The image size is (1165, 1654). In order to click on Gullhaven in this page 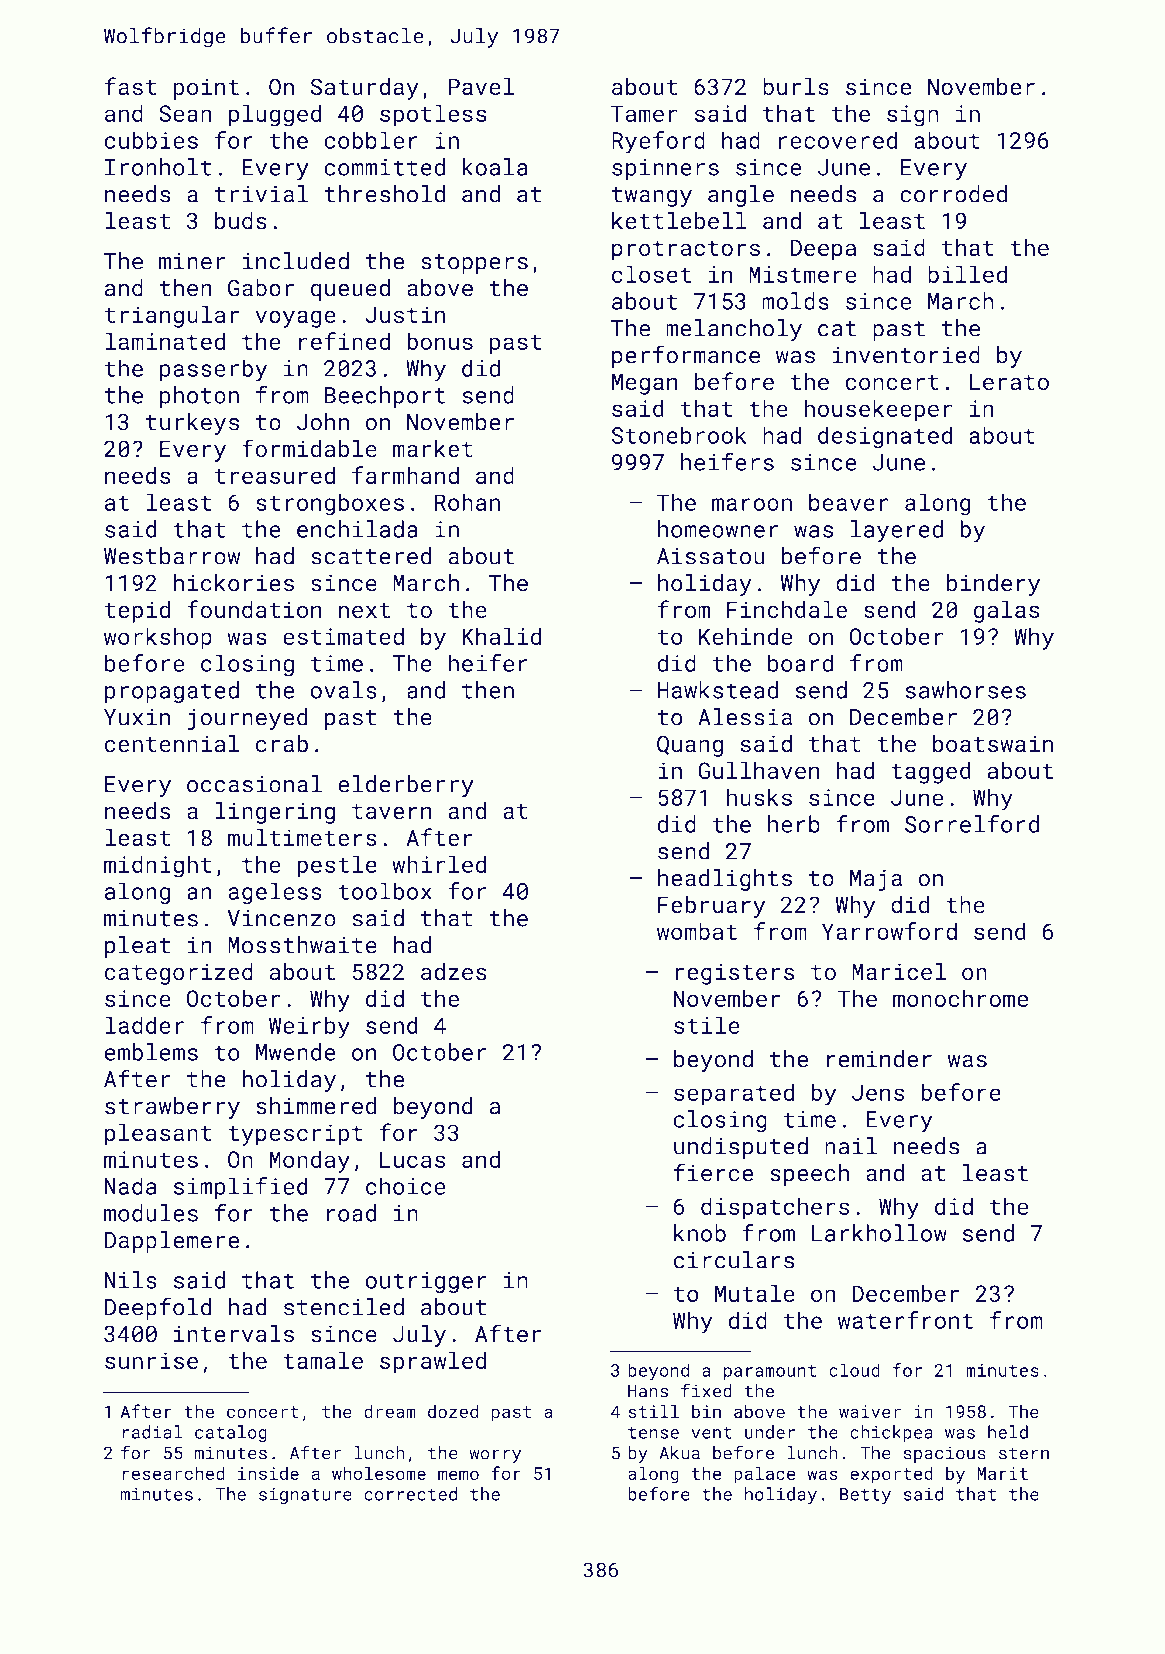, I will do `click(759, 770)`.
